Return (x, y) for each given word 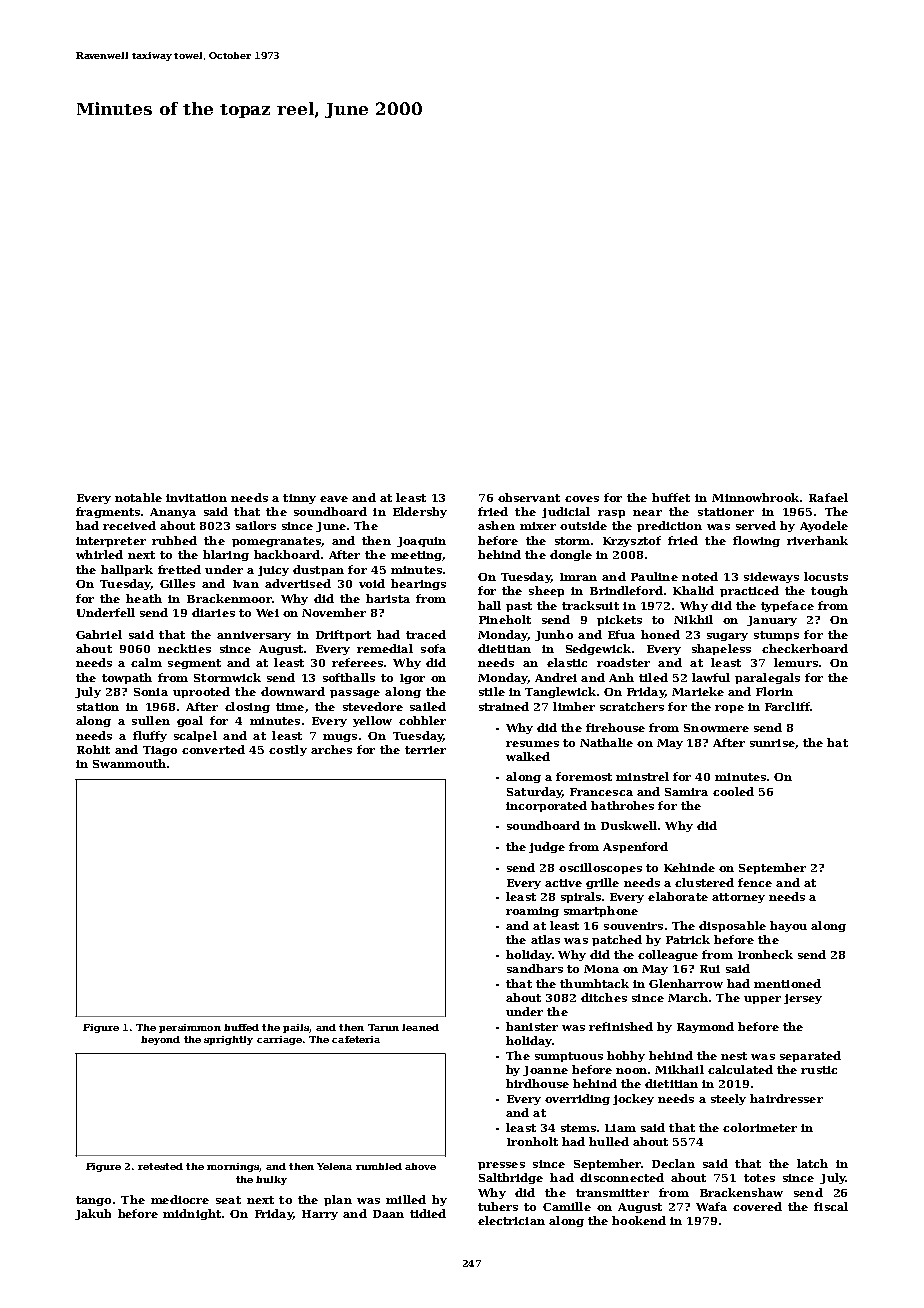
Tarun (383, 1027)
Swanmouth (129, 763)
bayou (788, 926)
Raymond (705, 1027)
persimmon (190, 1028)
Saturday (534, 792)
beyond (160, 1040)
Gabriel (99, 634)
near (647, 513)
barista (388, 598)
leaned (420, 1027)
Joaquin (421, 542)
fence (755, 882)
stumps (776, 636)
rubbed (174, 540)
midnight (192, 1214)
